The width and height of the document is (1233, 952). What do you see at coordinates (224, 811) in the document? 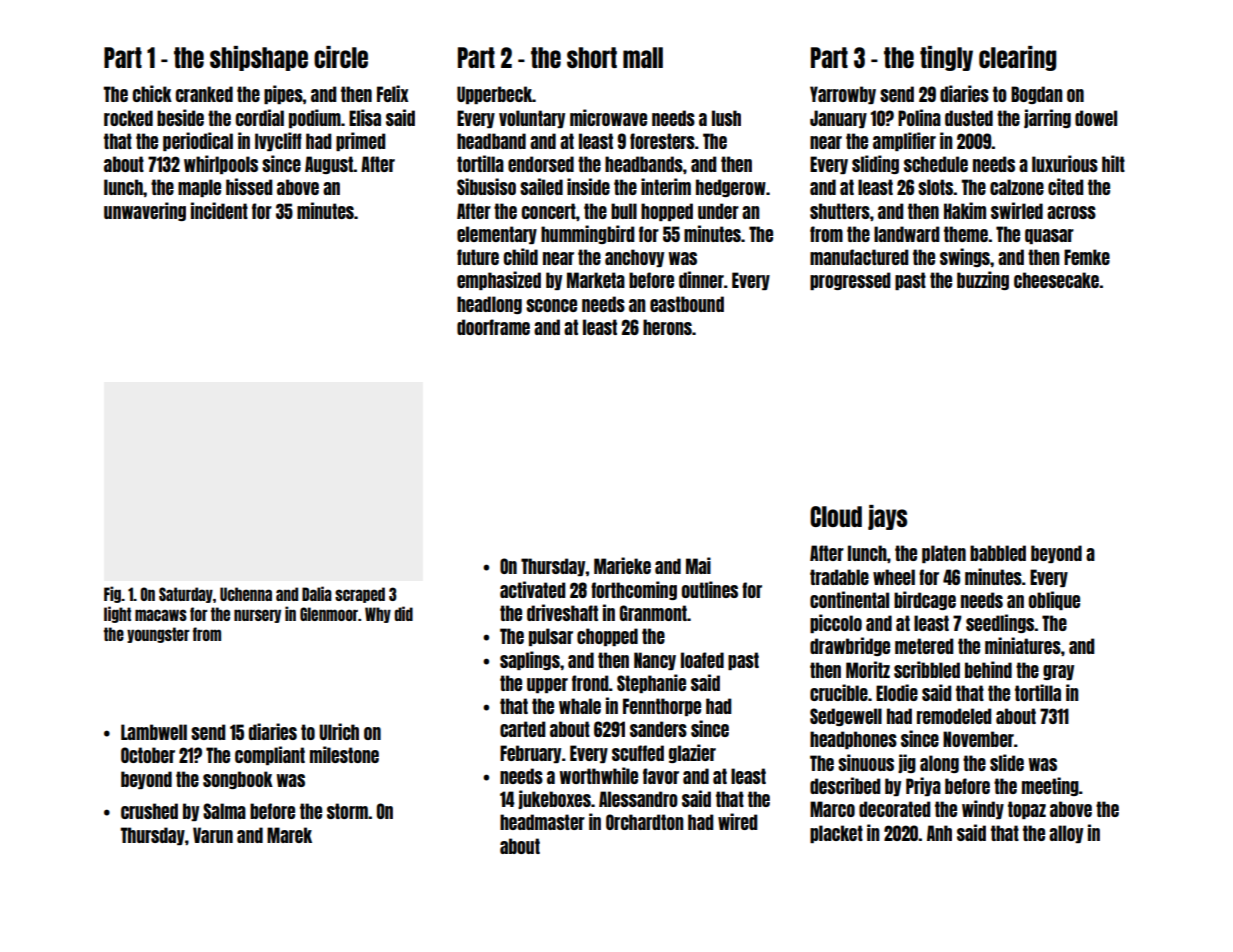
I see `Salma` at bounding box center [224, 811].
